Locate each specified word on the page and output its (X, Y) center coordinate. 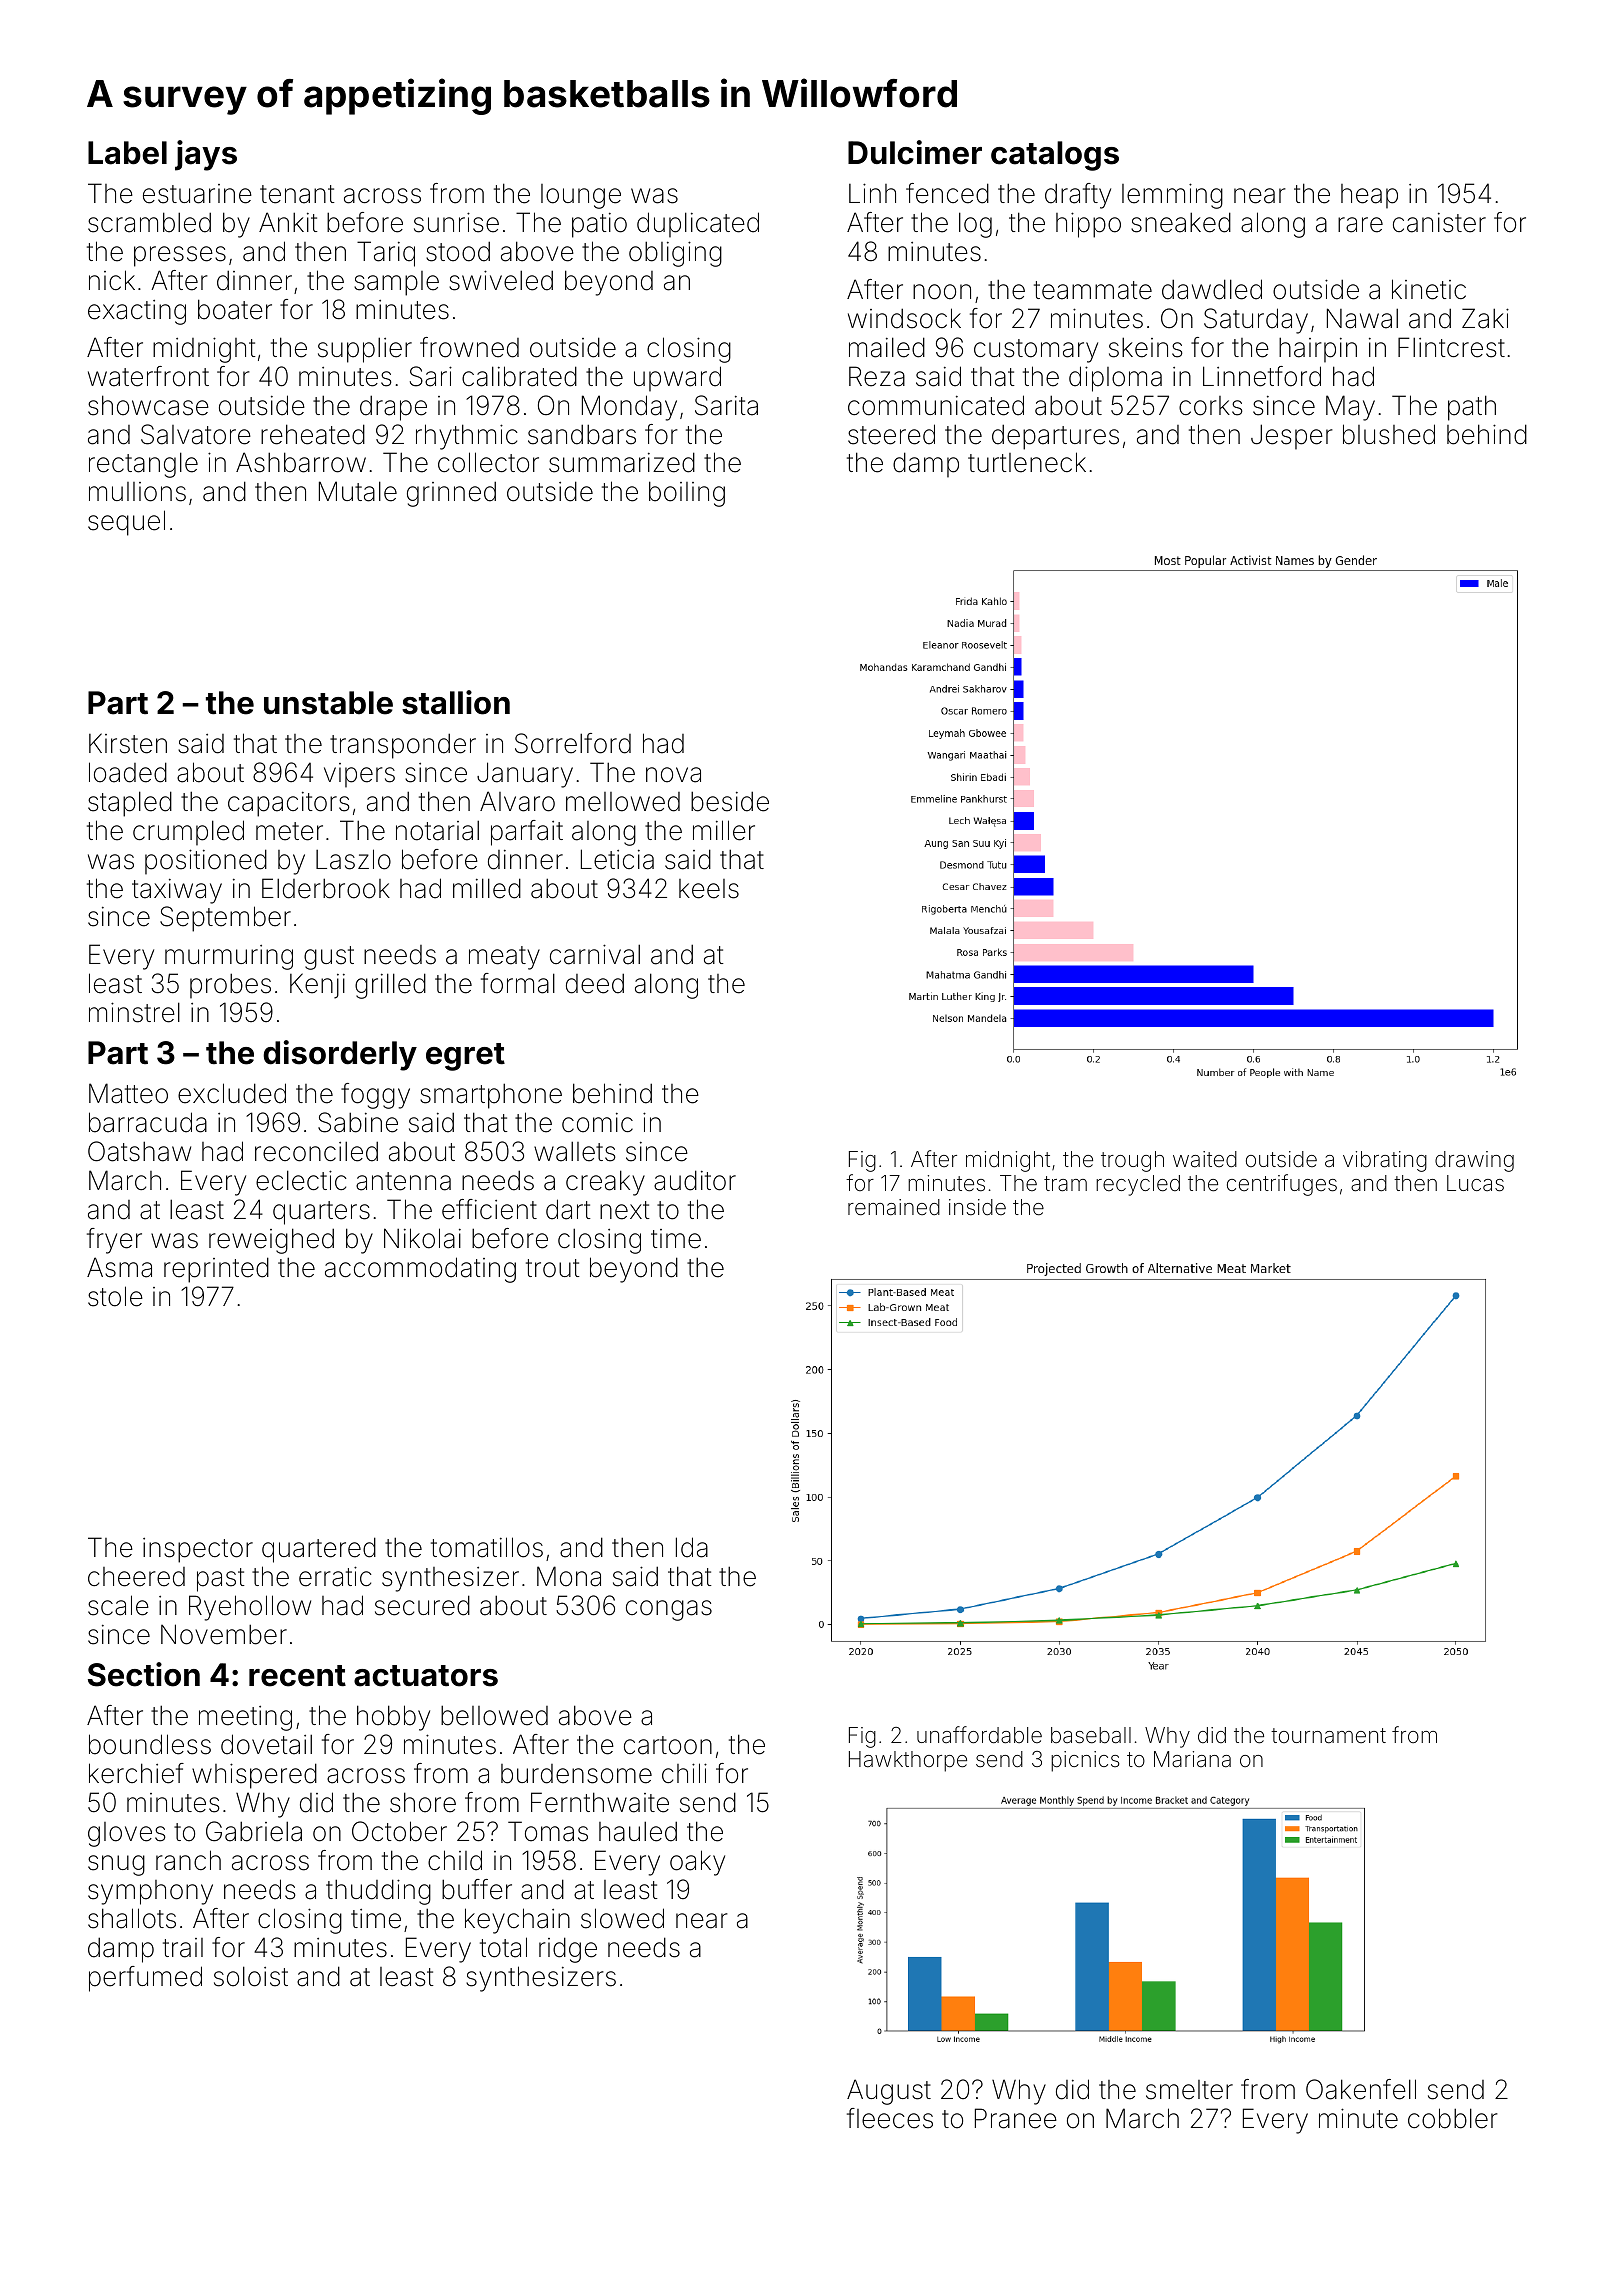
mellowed (623, 802)
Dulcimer (915, 152)
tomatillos (487, 1547)
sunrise (456, 222)
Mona (569, 1576)
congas (669, 1610)
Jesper (1292, 437)
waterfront (148, 376)
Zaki (1485, 318)
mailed (887, 347)
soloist (251, 1976)
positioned (206, 862)
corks (1211, 406)
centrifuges (1282, 1185)
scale (118, 1605)
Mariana (1192, 1759)
